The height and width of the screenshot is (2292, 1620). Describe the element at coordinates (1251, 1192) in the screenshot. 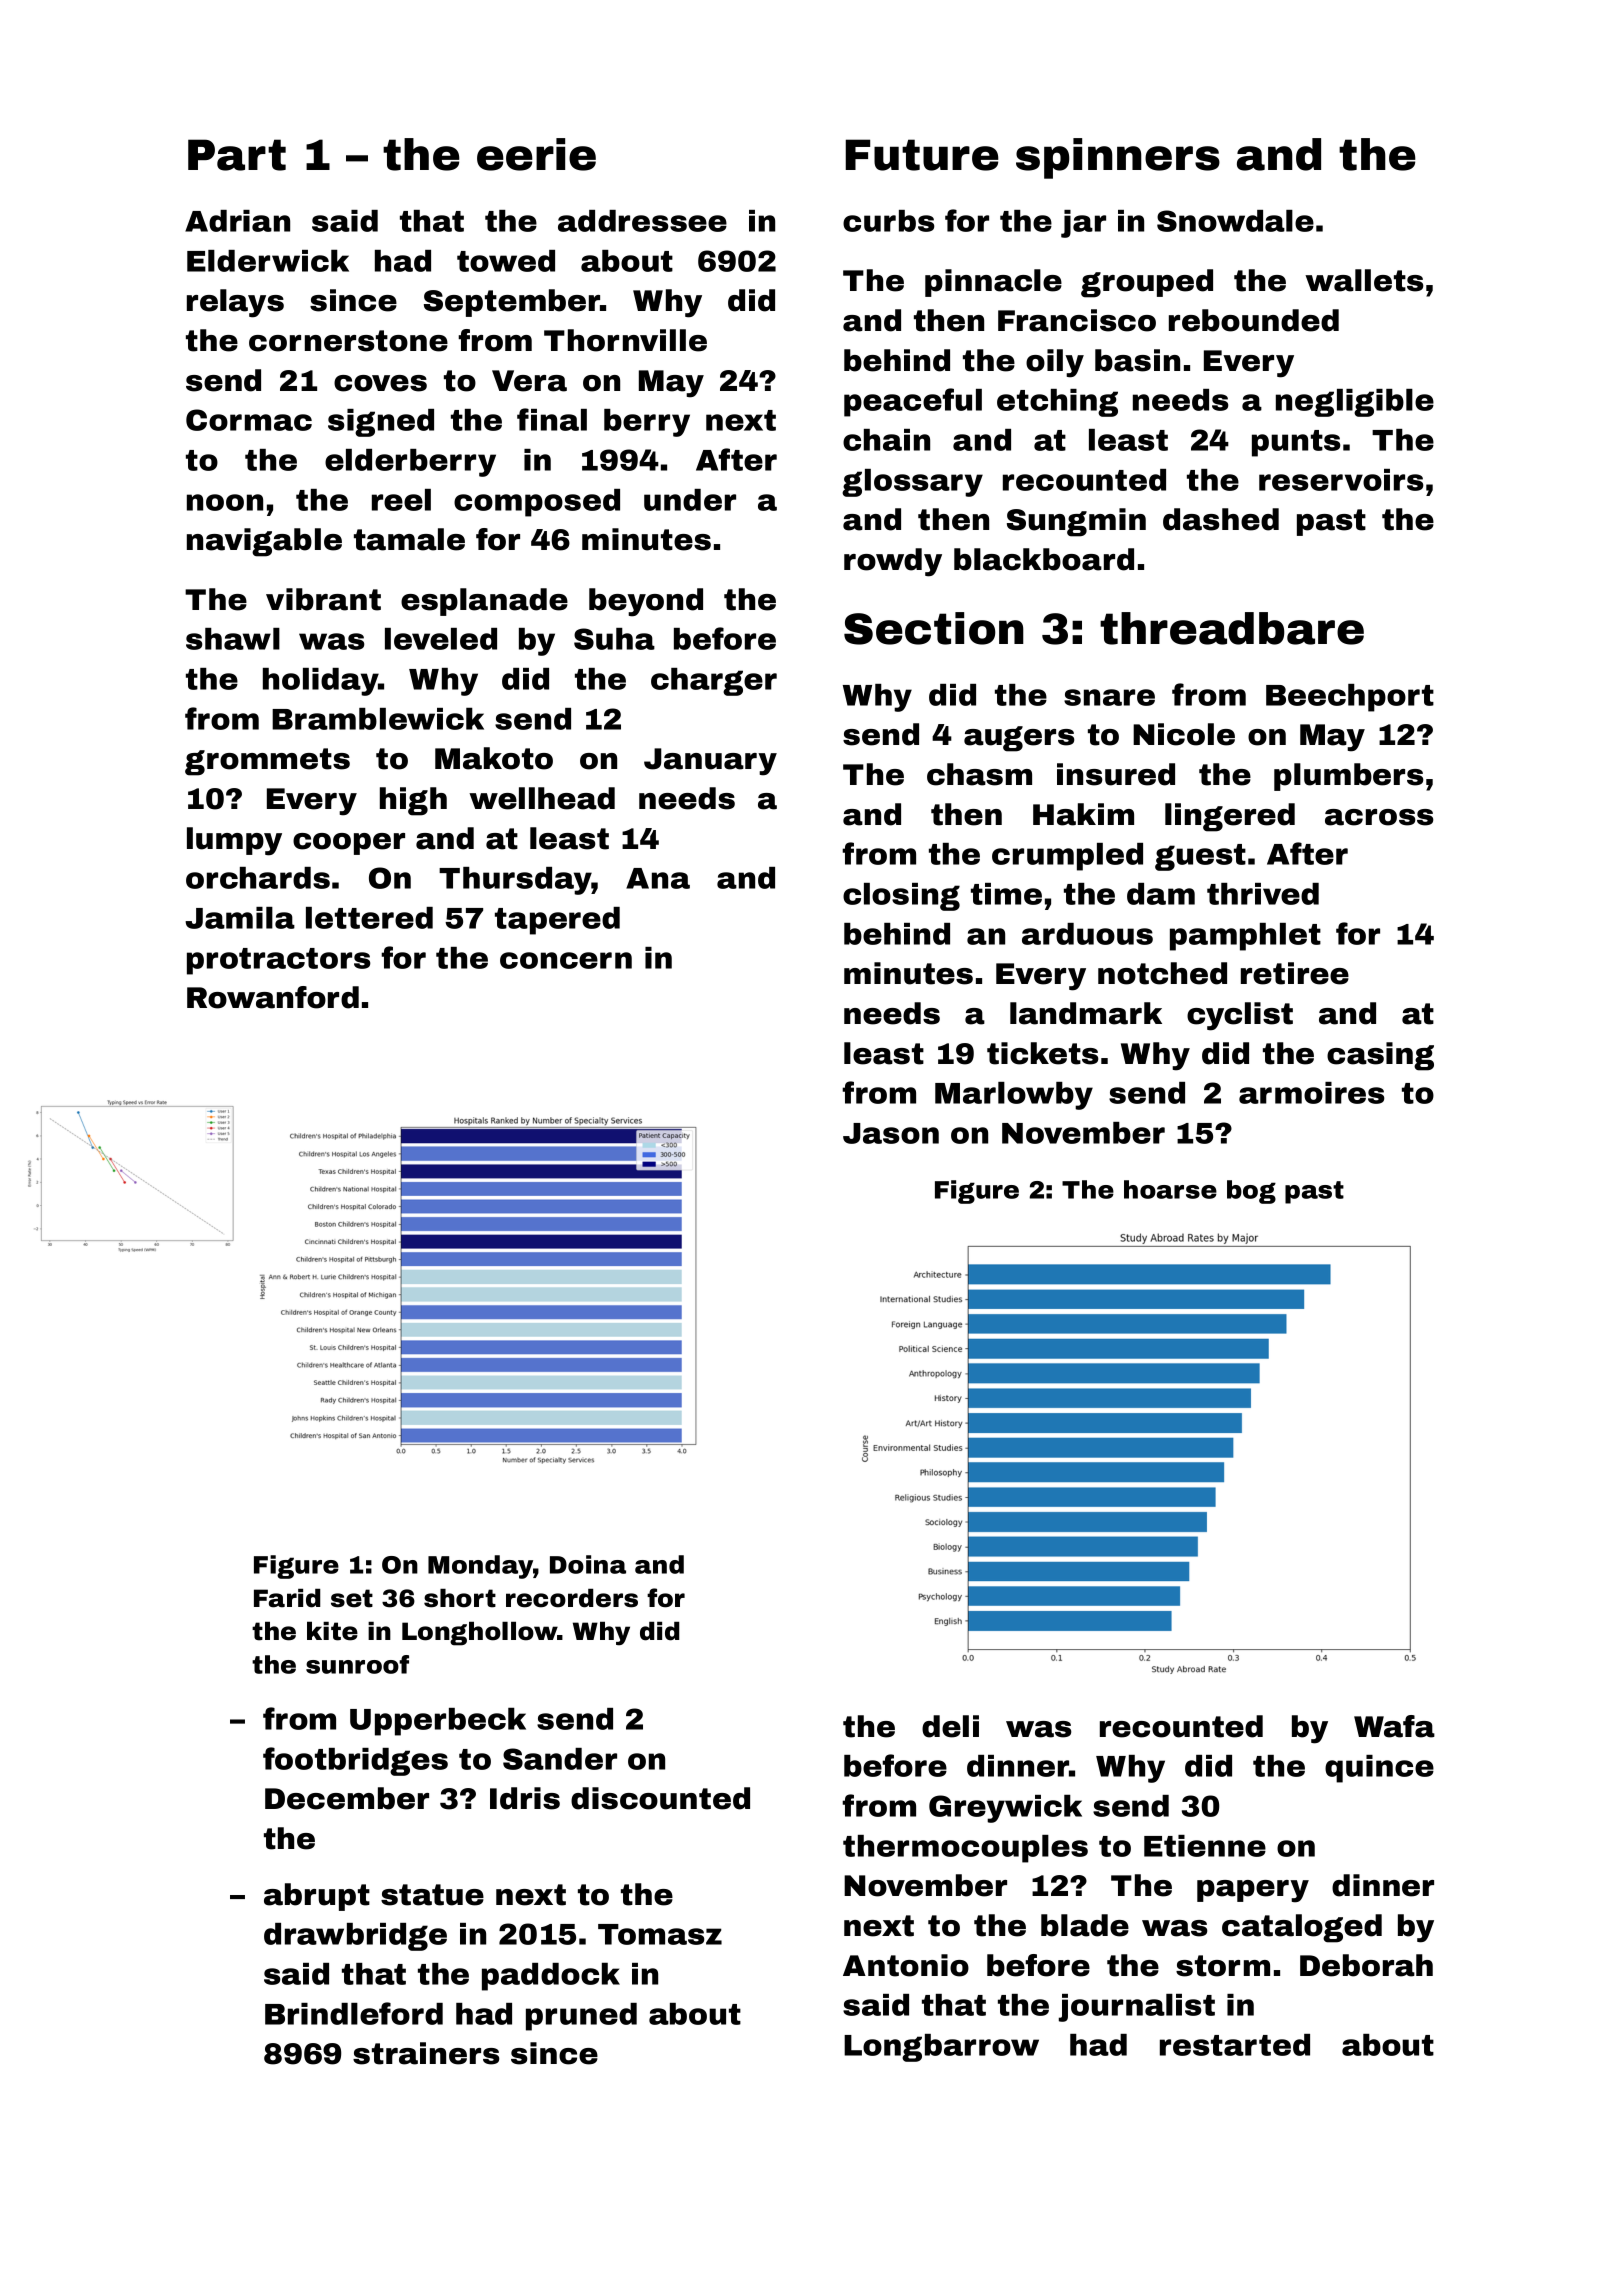

I see `bog` at that location.
